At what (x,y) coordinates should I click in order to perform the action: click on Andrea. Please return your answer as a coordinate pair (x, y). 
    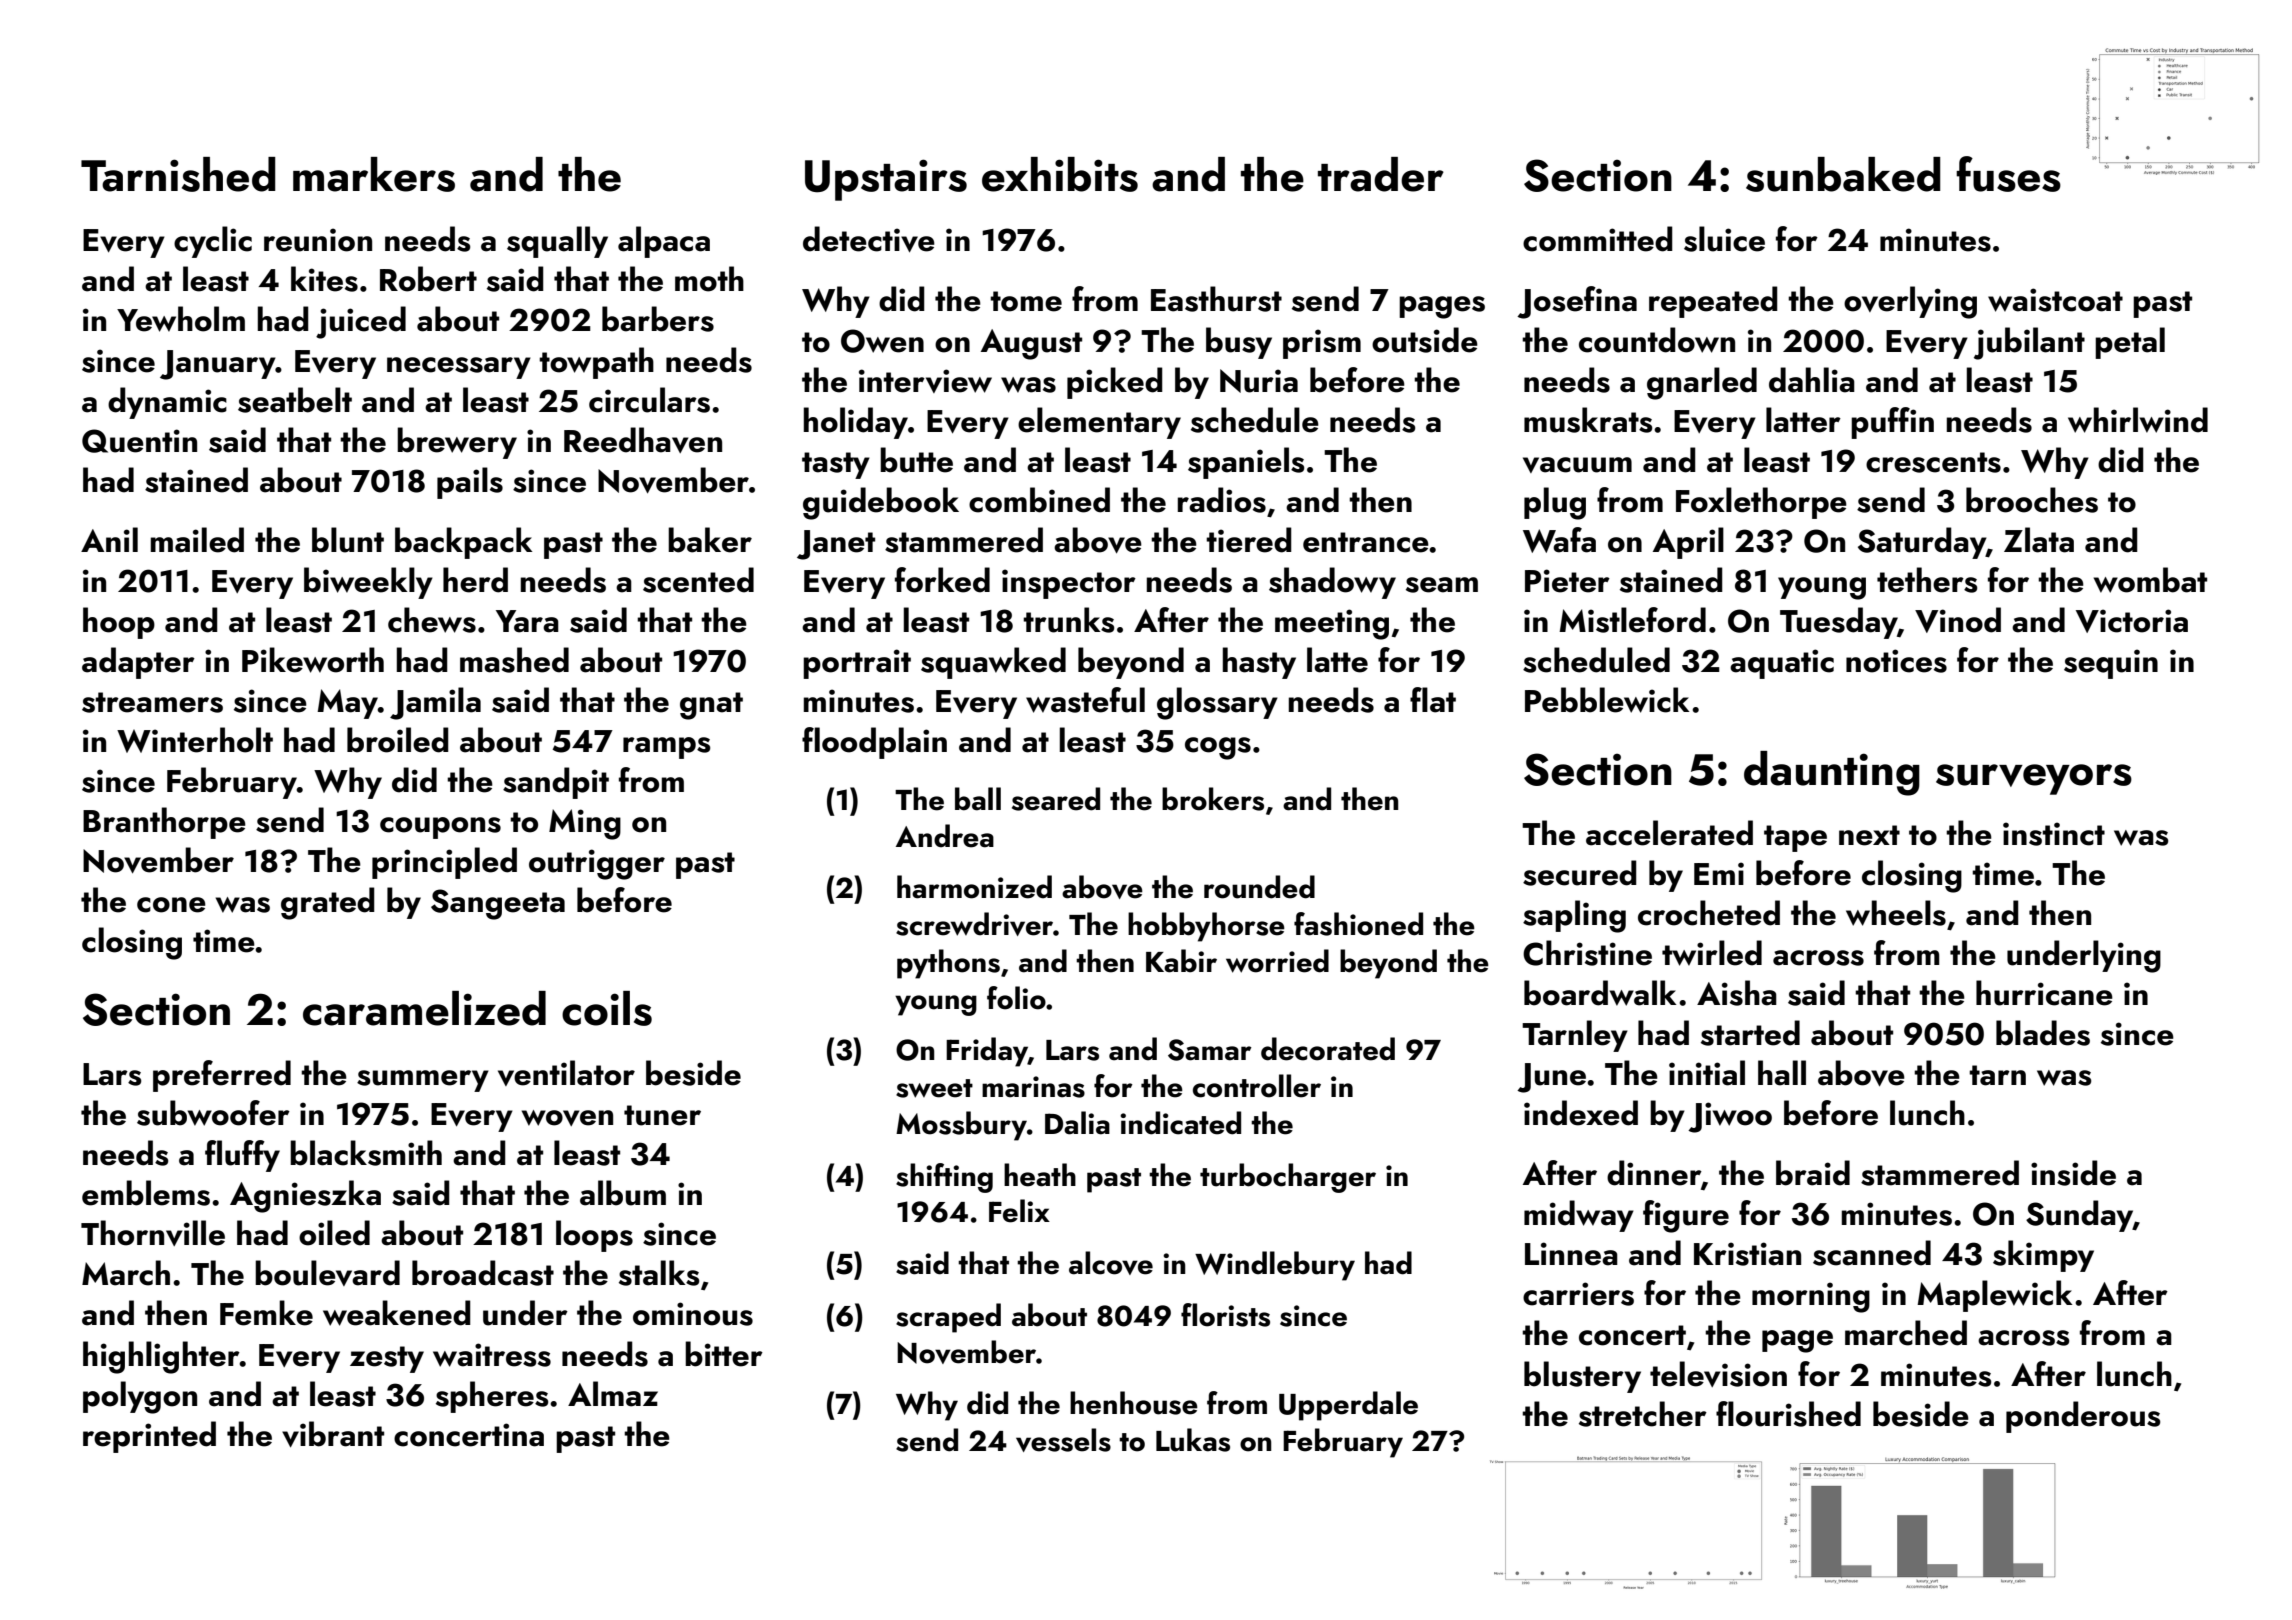
    Looking at the image, I should click on (945, 836).
